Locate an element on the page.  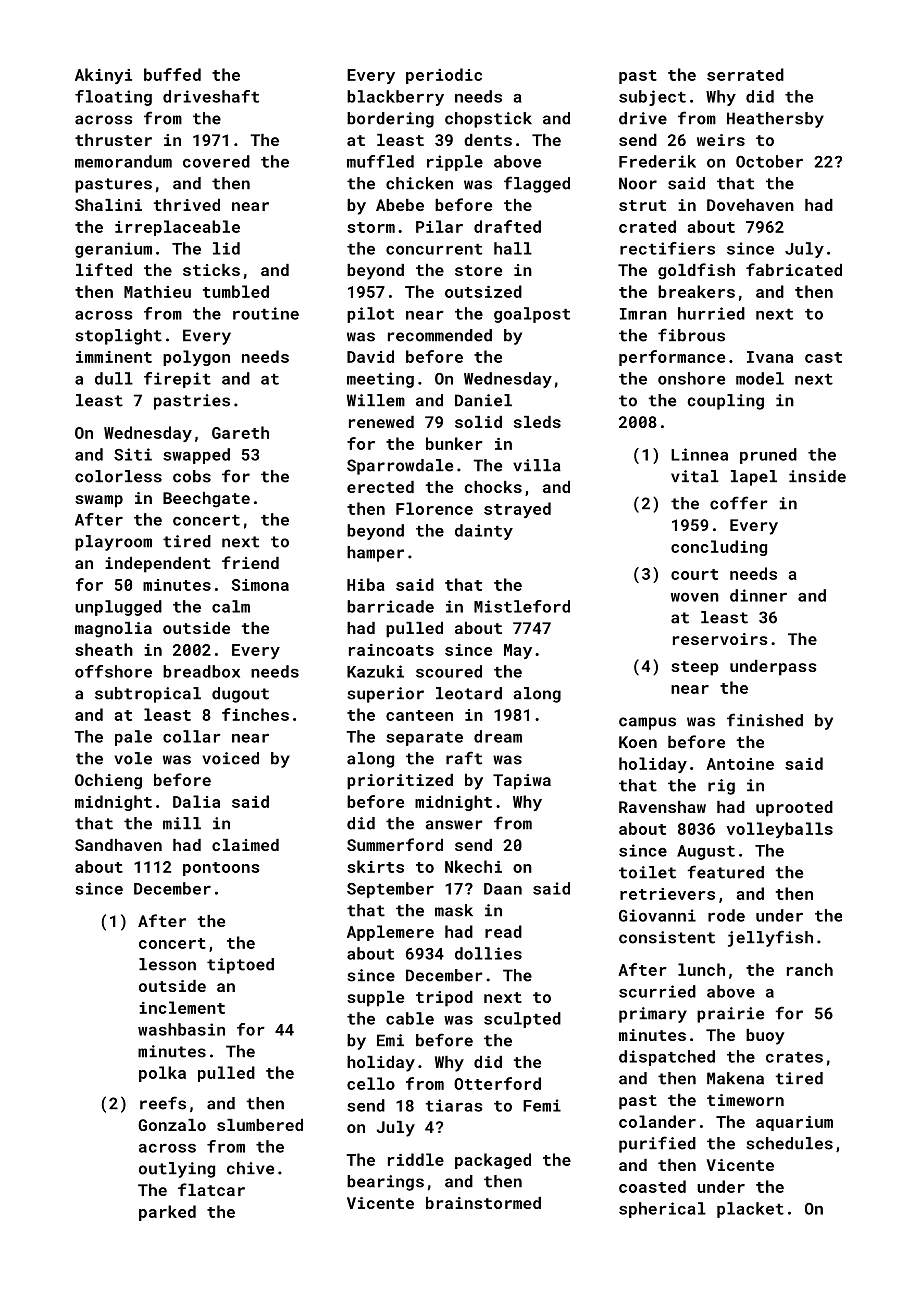
Shalini is located at coordinates (108, 205).
